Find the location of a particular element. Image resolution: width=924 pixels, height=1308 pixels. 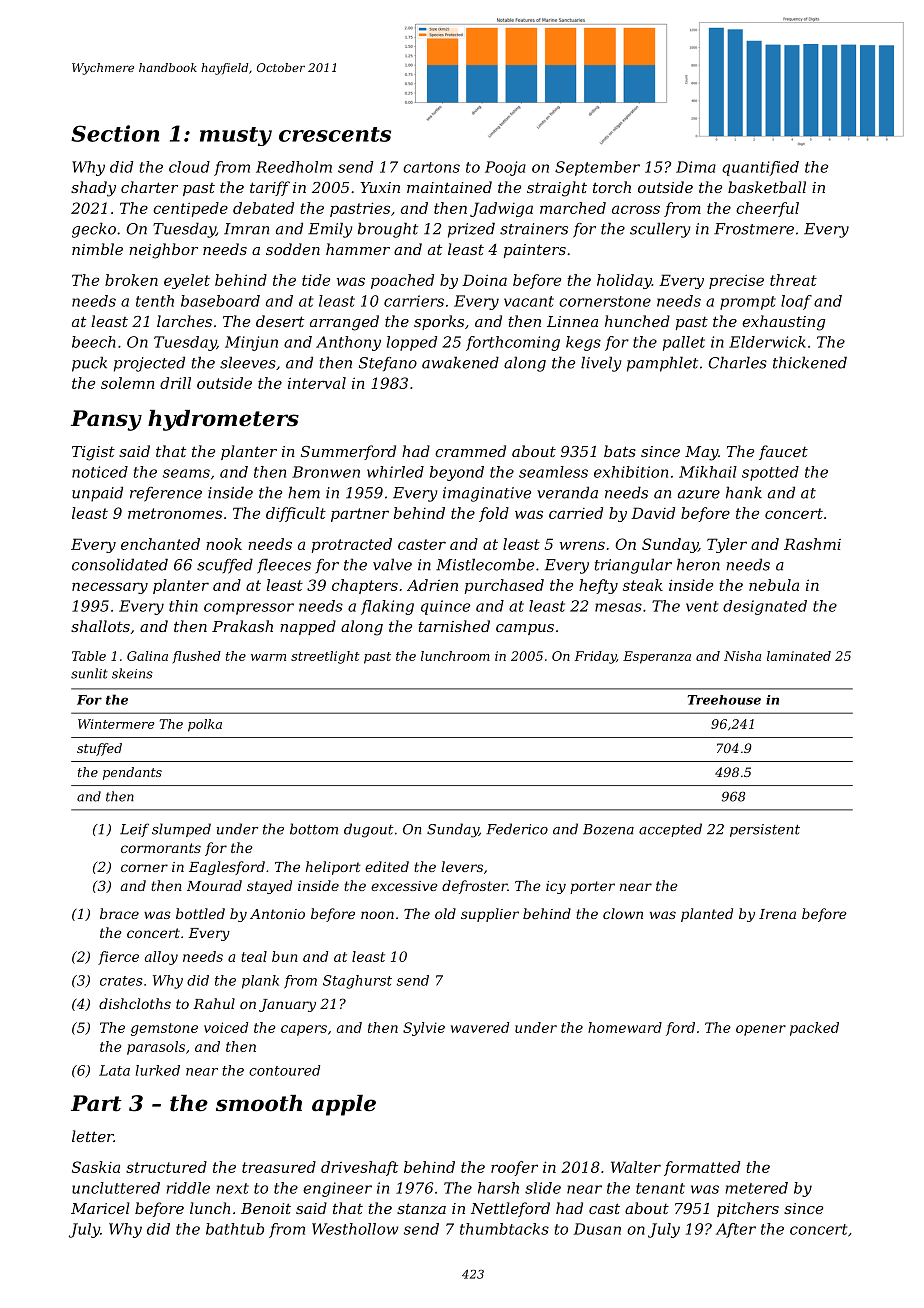

Treehouse is located at coordinates (724, 700).
